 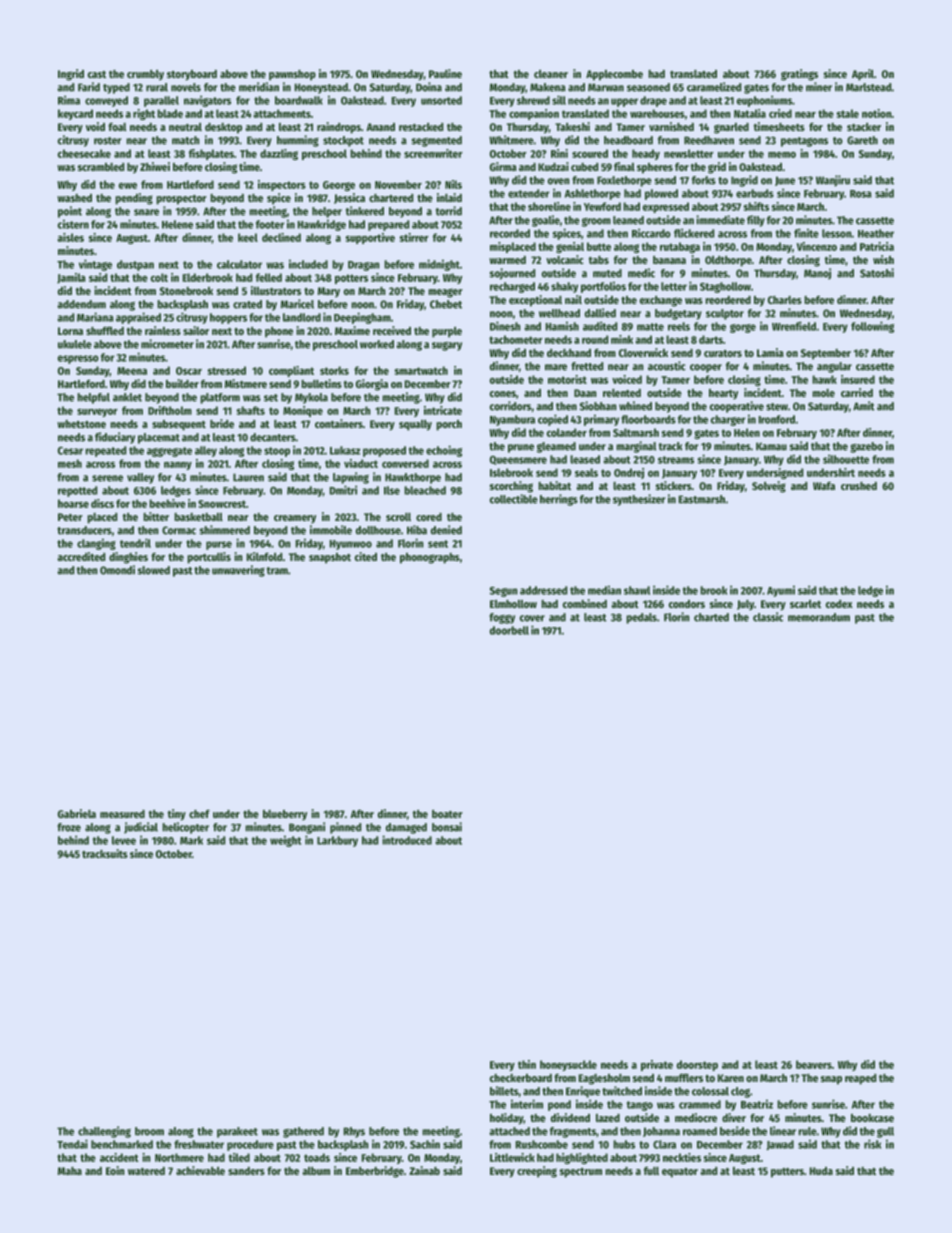 I want to click on classic, so click(x=768, y=617).
